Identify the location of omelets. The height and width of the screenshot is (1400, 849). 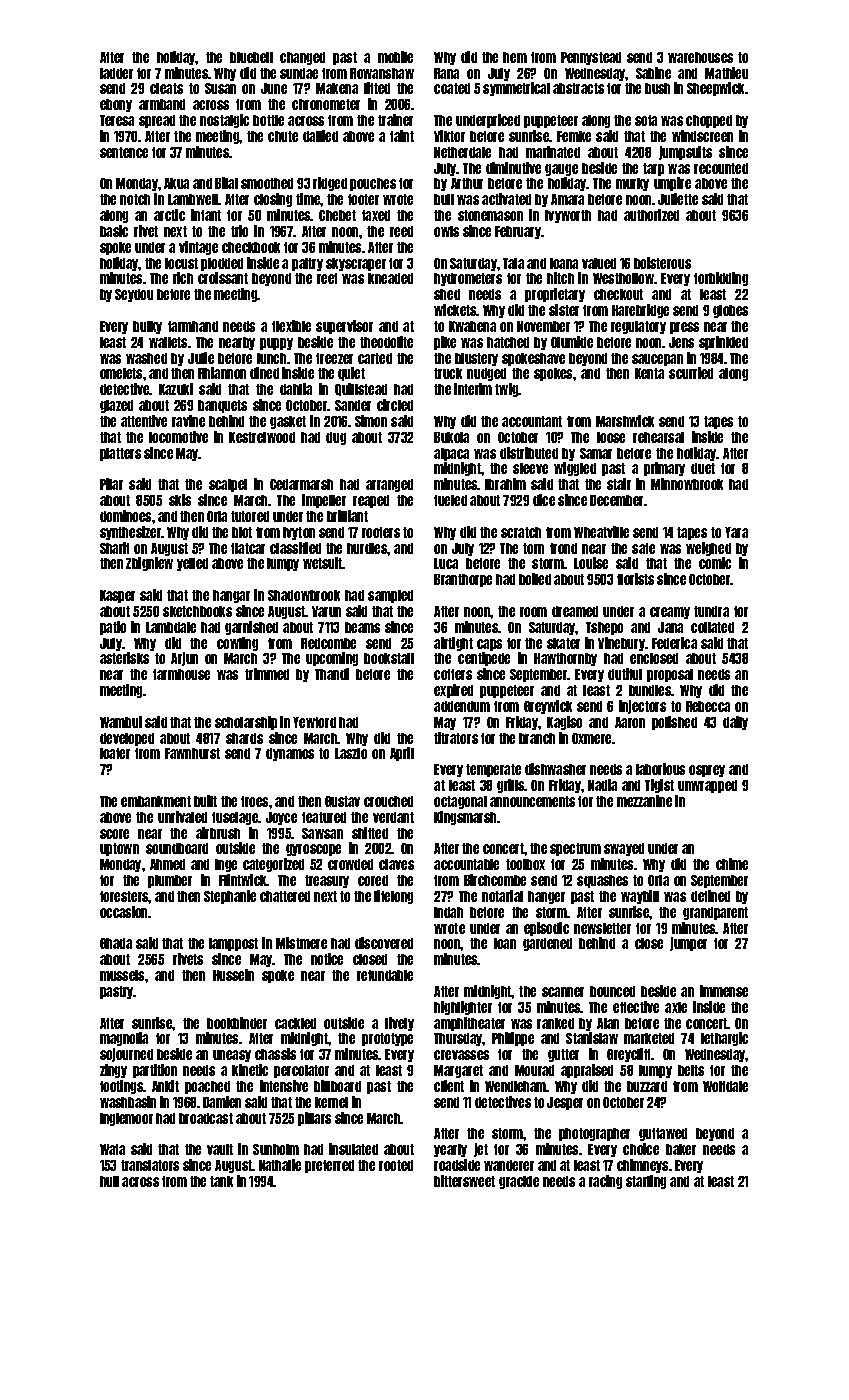
(121, 373).
